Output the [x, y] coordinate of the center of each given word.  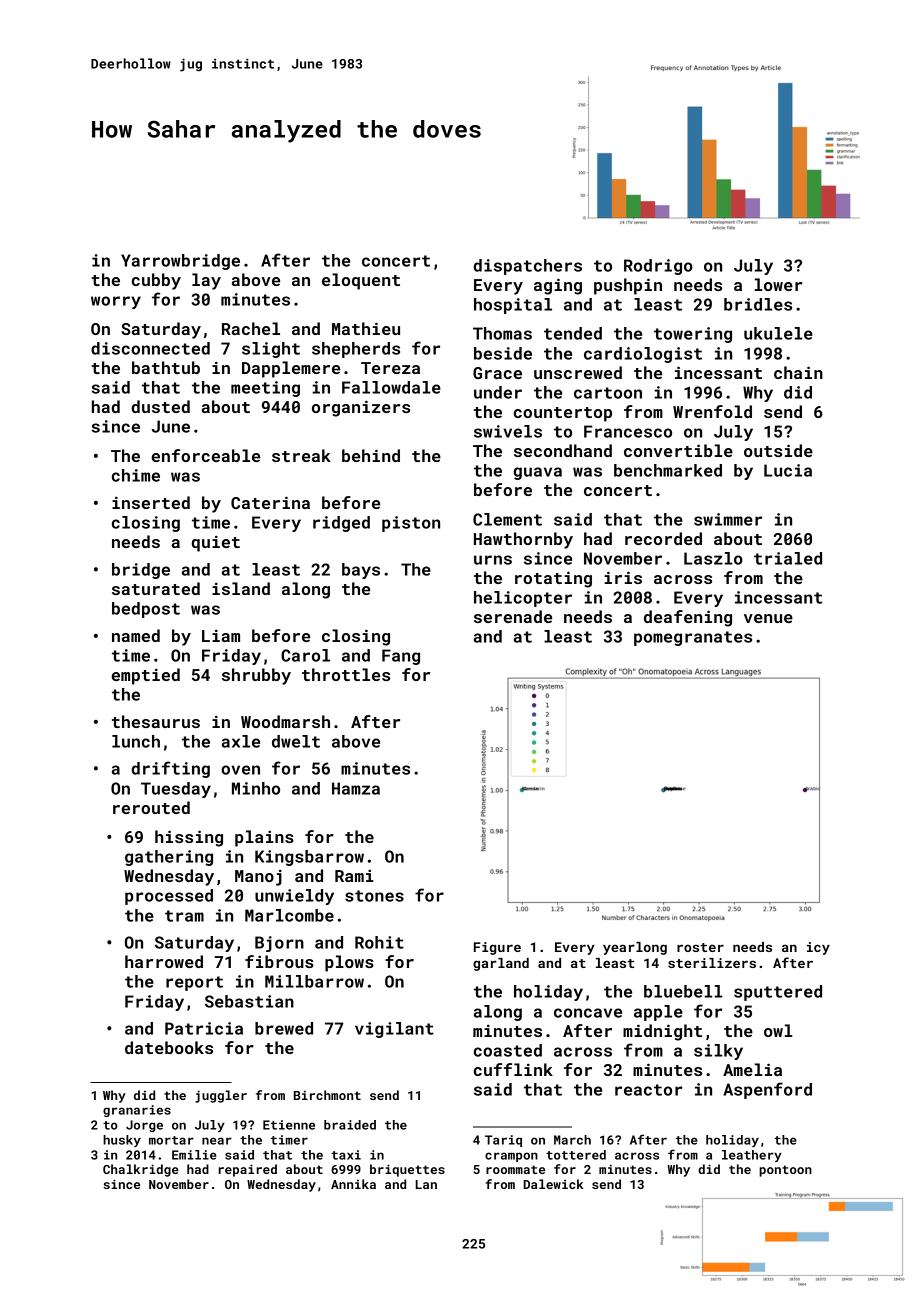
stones [374, 896]
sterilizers [712, 963]
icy [818, 948]
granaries [137, 1111]
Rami [354, 876]
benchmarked [668, 470]
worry [116, 302]
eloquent [361, 281]
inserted [151, 502]
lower [778, 284]
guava [538, 473]
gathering [169, 858]
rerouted [151, 807]
